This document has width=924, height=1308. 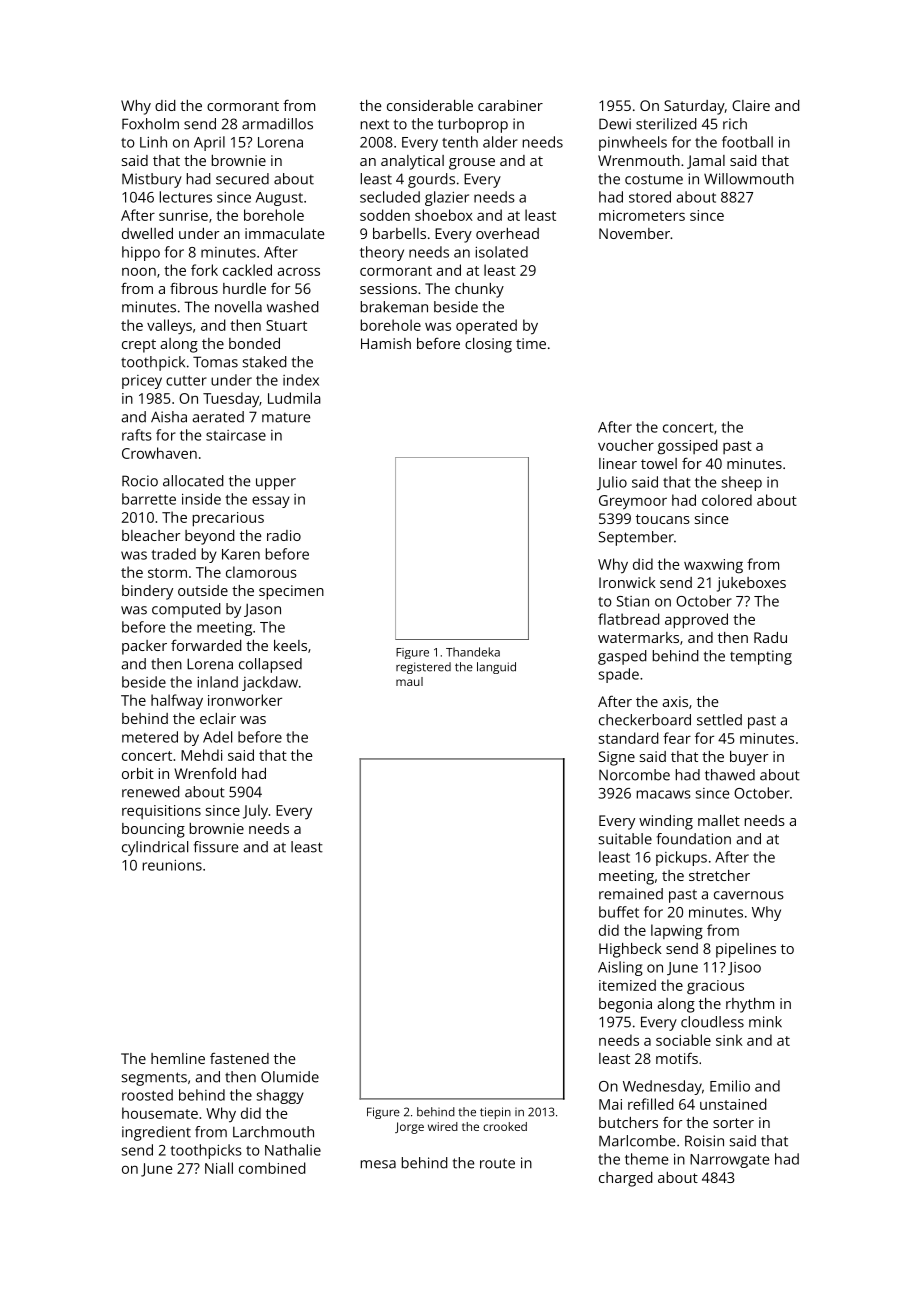 What do you see at coordinates (770, 637) in the document?
I see `Radu` at bounding box center [770, 637].
